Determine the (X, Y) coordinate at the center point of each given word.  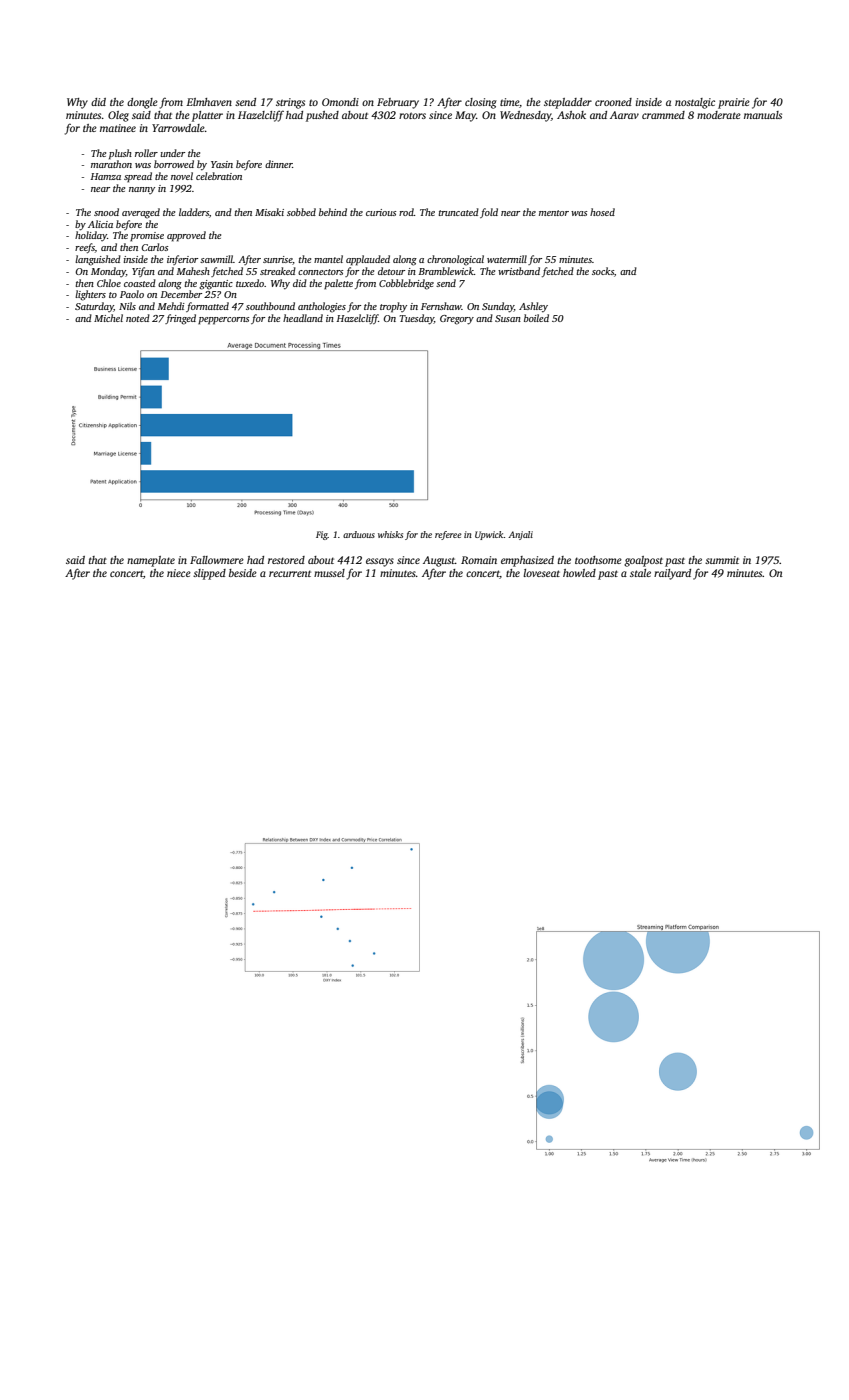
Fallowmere (217, 560)
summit (722, 560)
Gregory (457, 320)
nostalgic (695, 103)
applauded (368, 260)
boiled (536, 318)
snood (106, 212)
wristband (519, 271)
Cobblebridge (406, 284)
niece (179, 573)
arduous (359, 534)
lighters (90, 295)
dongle (142, 103)
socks (603, 271)
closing (481, 103)
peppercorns (223, 321)
